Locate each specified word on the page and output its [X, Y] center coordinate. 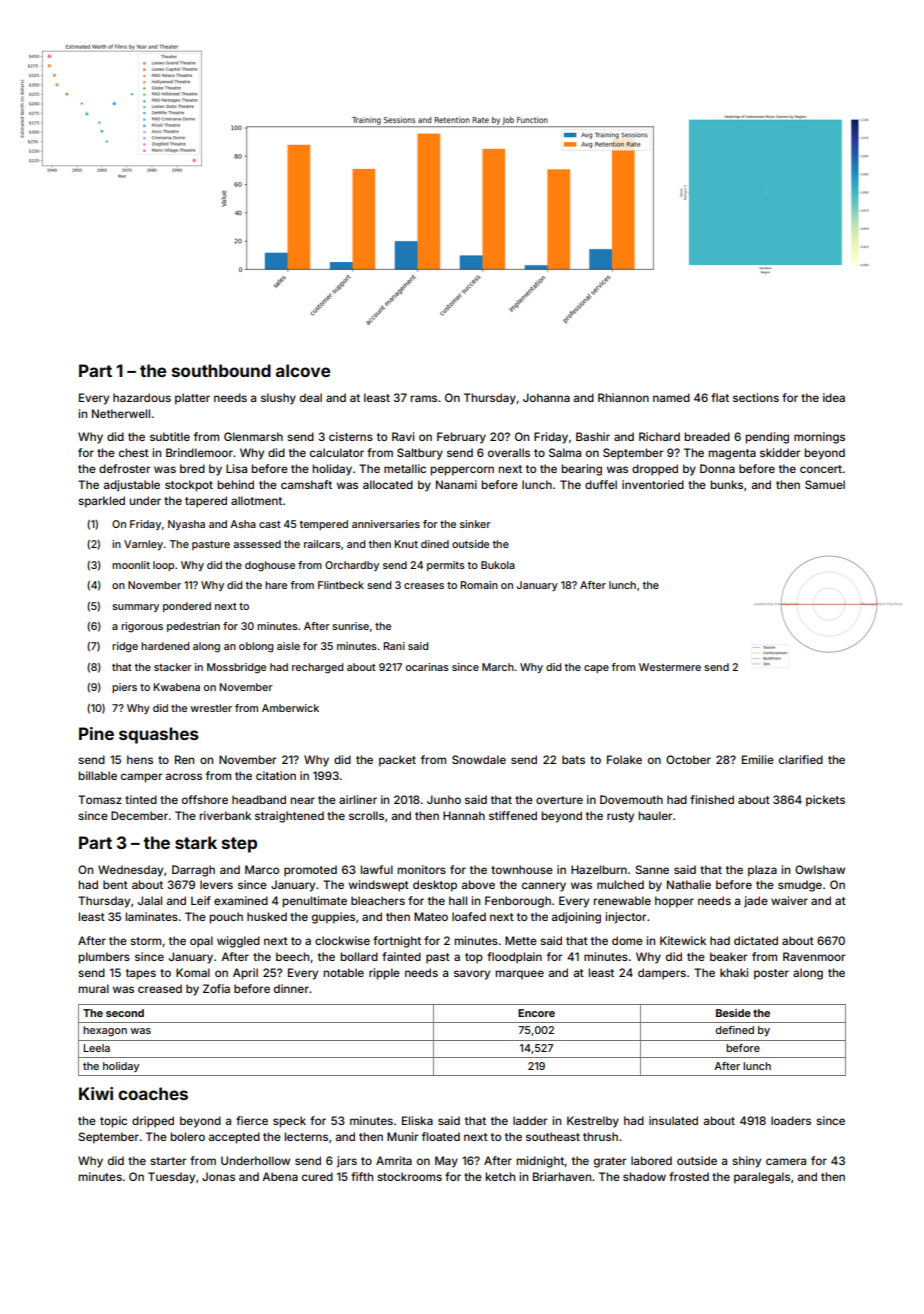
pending [767, 438]
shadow [644, 1176]
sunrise [350, 626]
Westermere [670, 667]
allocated [388, 484]
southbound [221, 370]
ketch [500, 1176]
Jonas [218, 1176]
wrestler [211, 708]
